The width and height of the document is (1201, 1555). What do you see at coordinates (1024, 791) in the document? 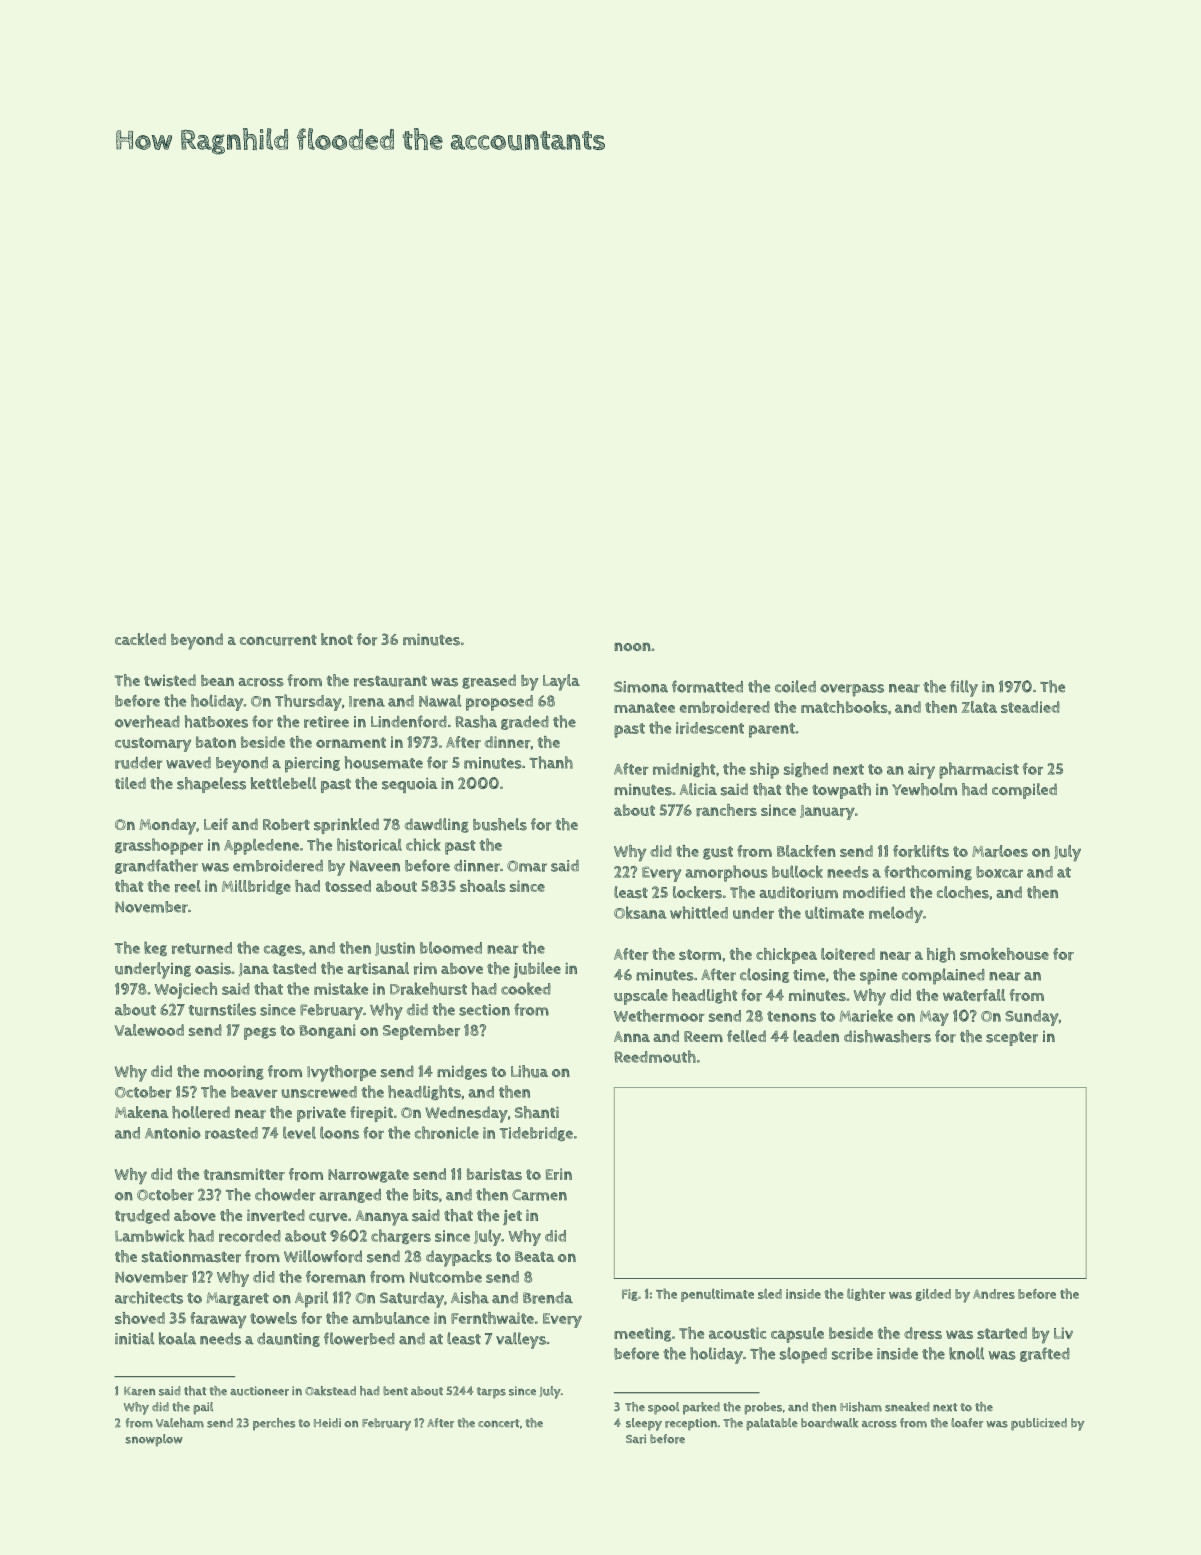
I see `compiled` at bounding box center [1024, 791].
